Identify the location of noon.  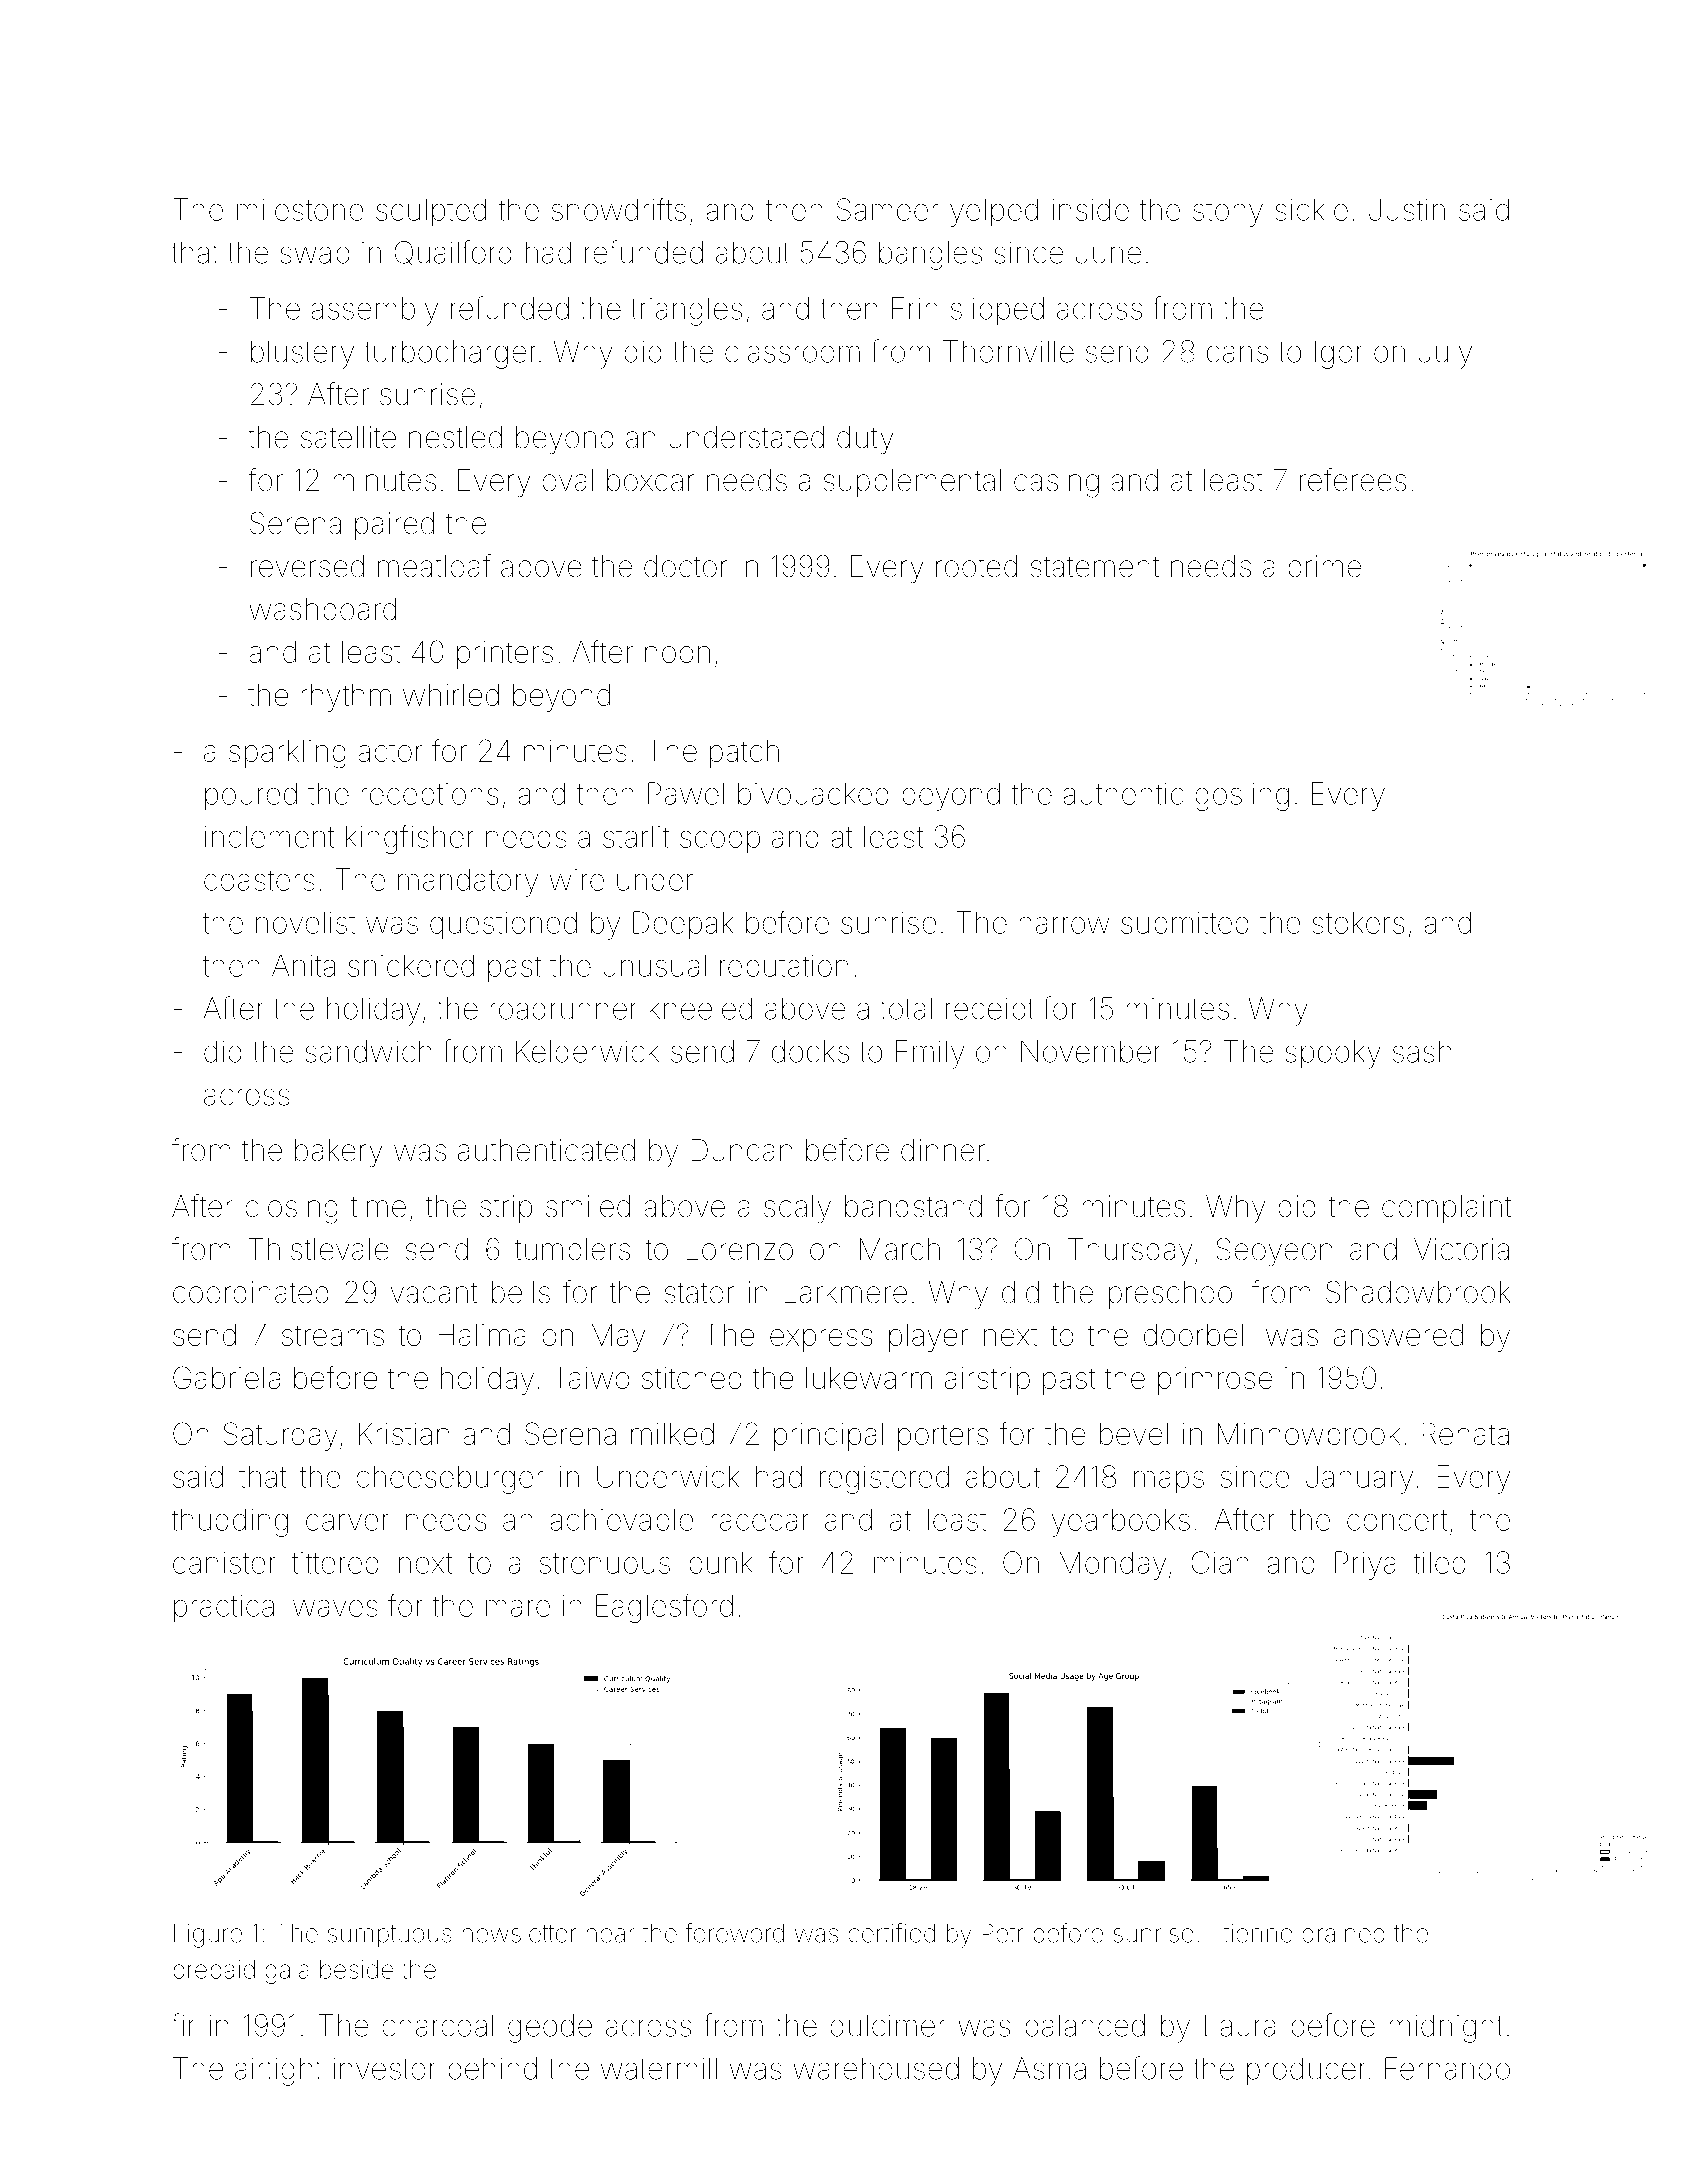
(677, 654).
